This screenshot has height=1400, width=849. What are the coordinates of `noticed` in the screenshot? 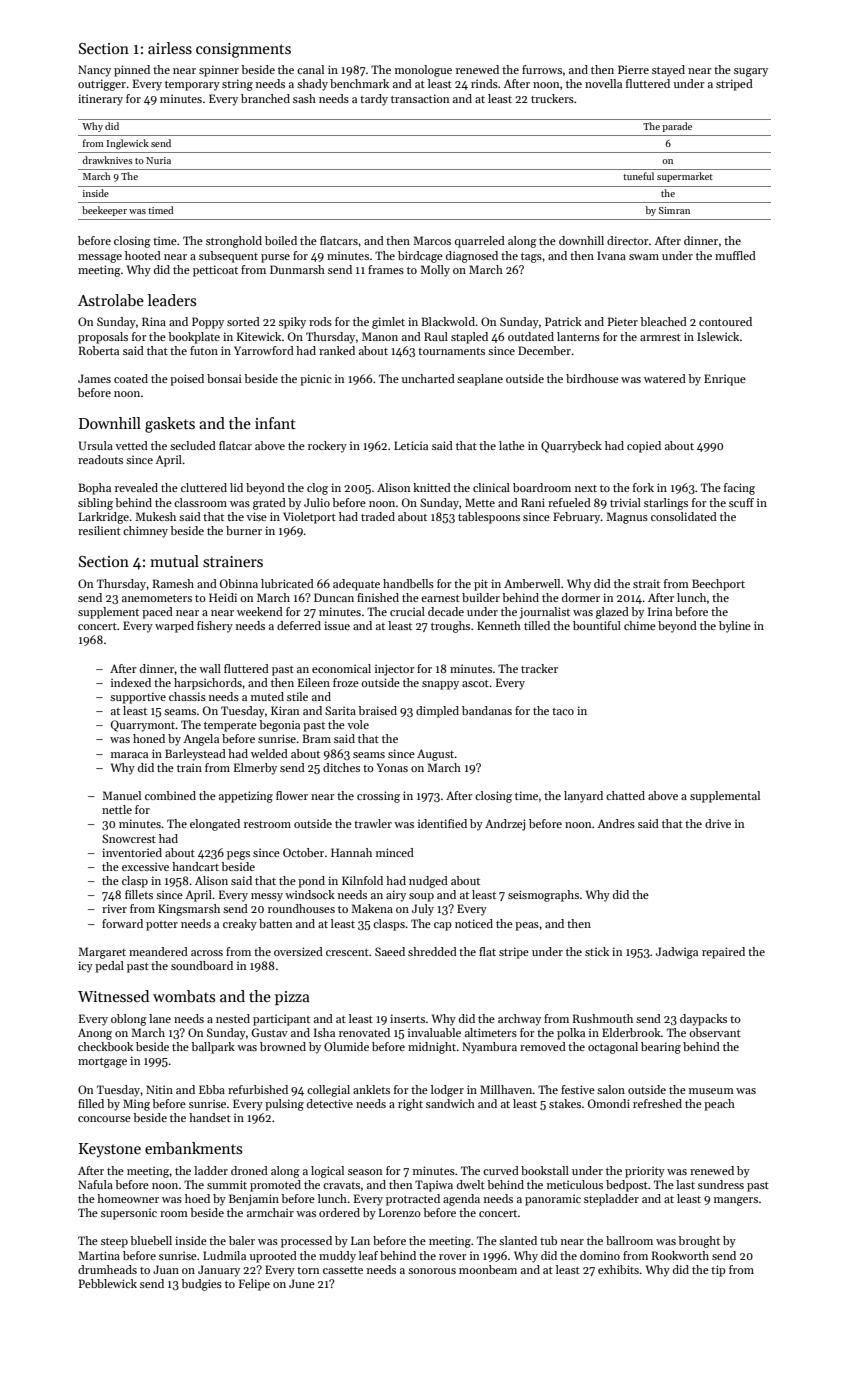 It's located at (474, 923).
